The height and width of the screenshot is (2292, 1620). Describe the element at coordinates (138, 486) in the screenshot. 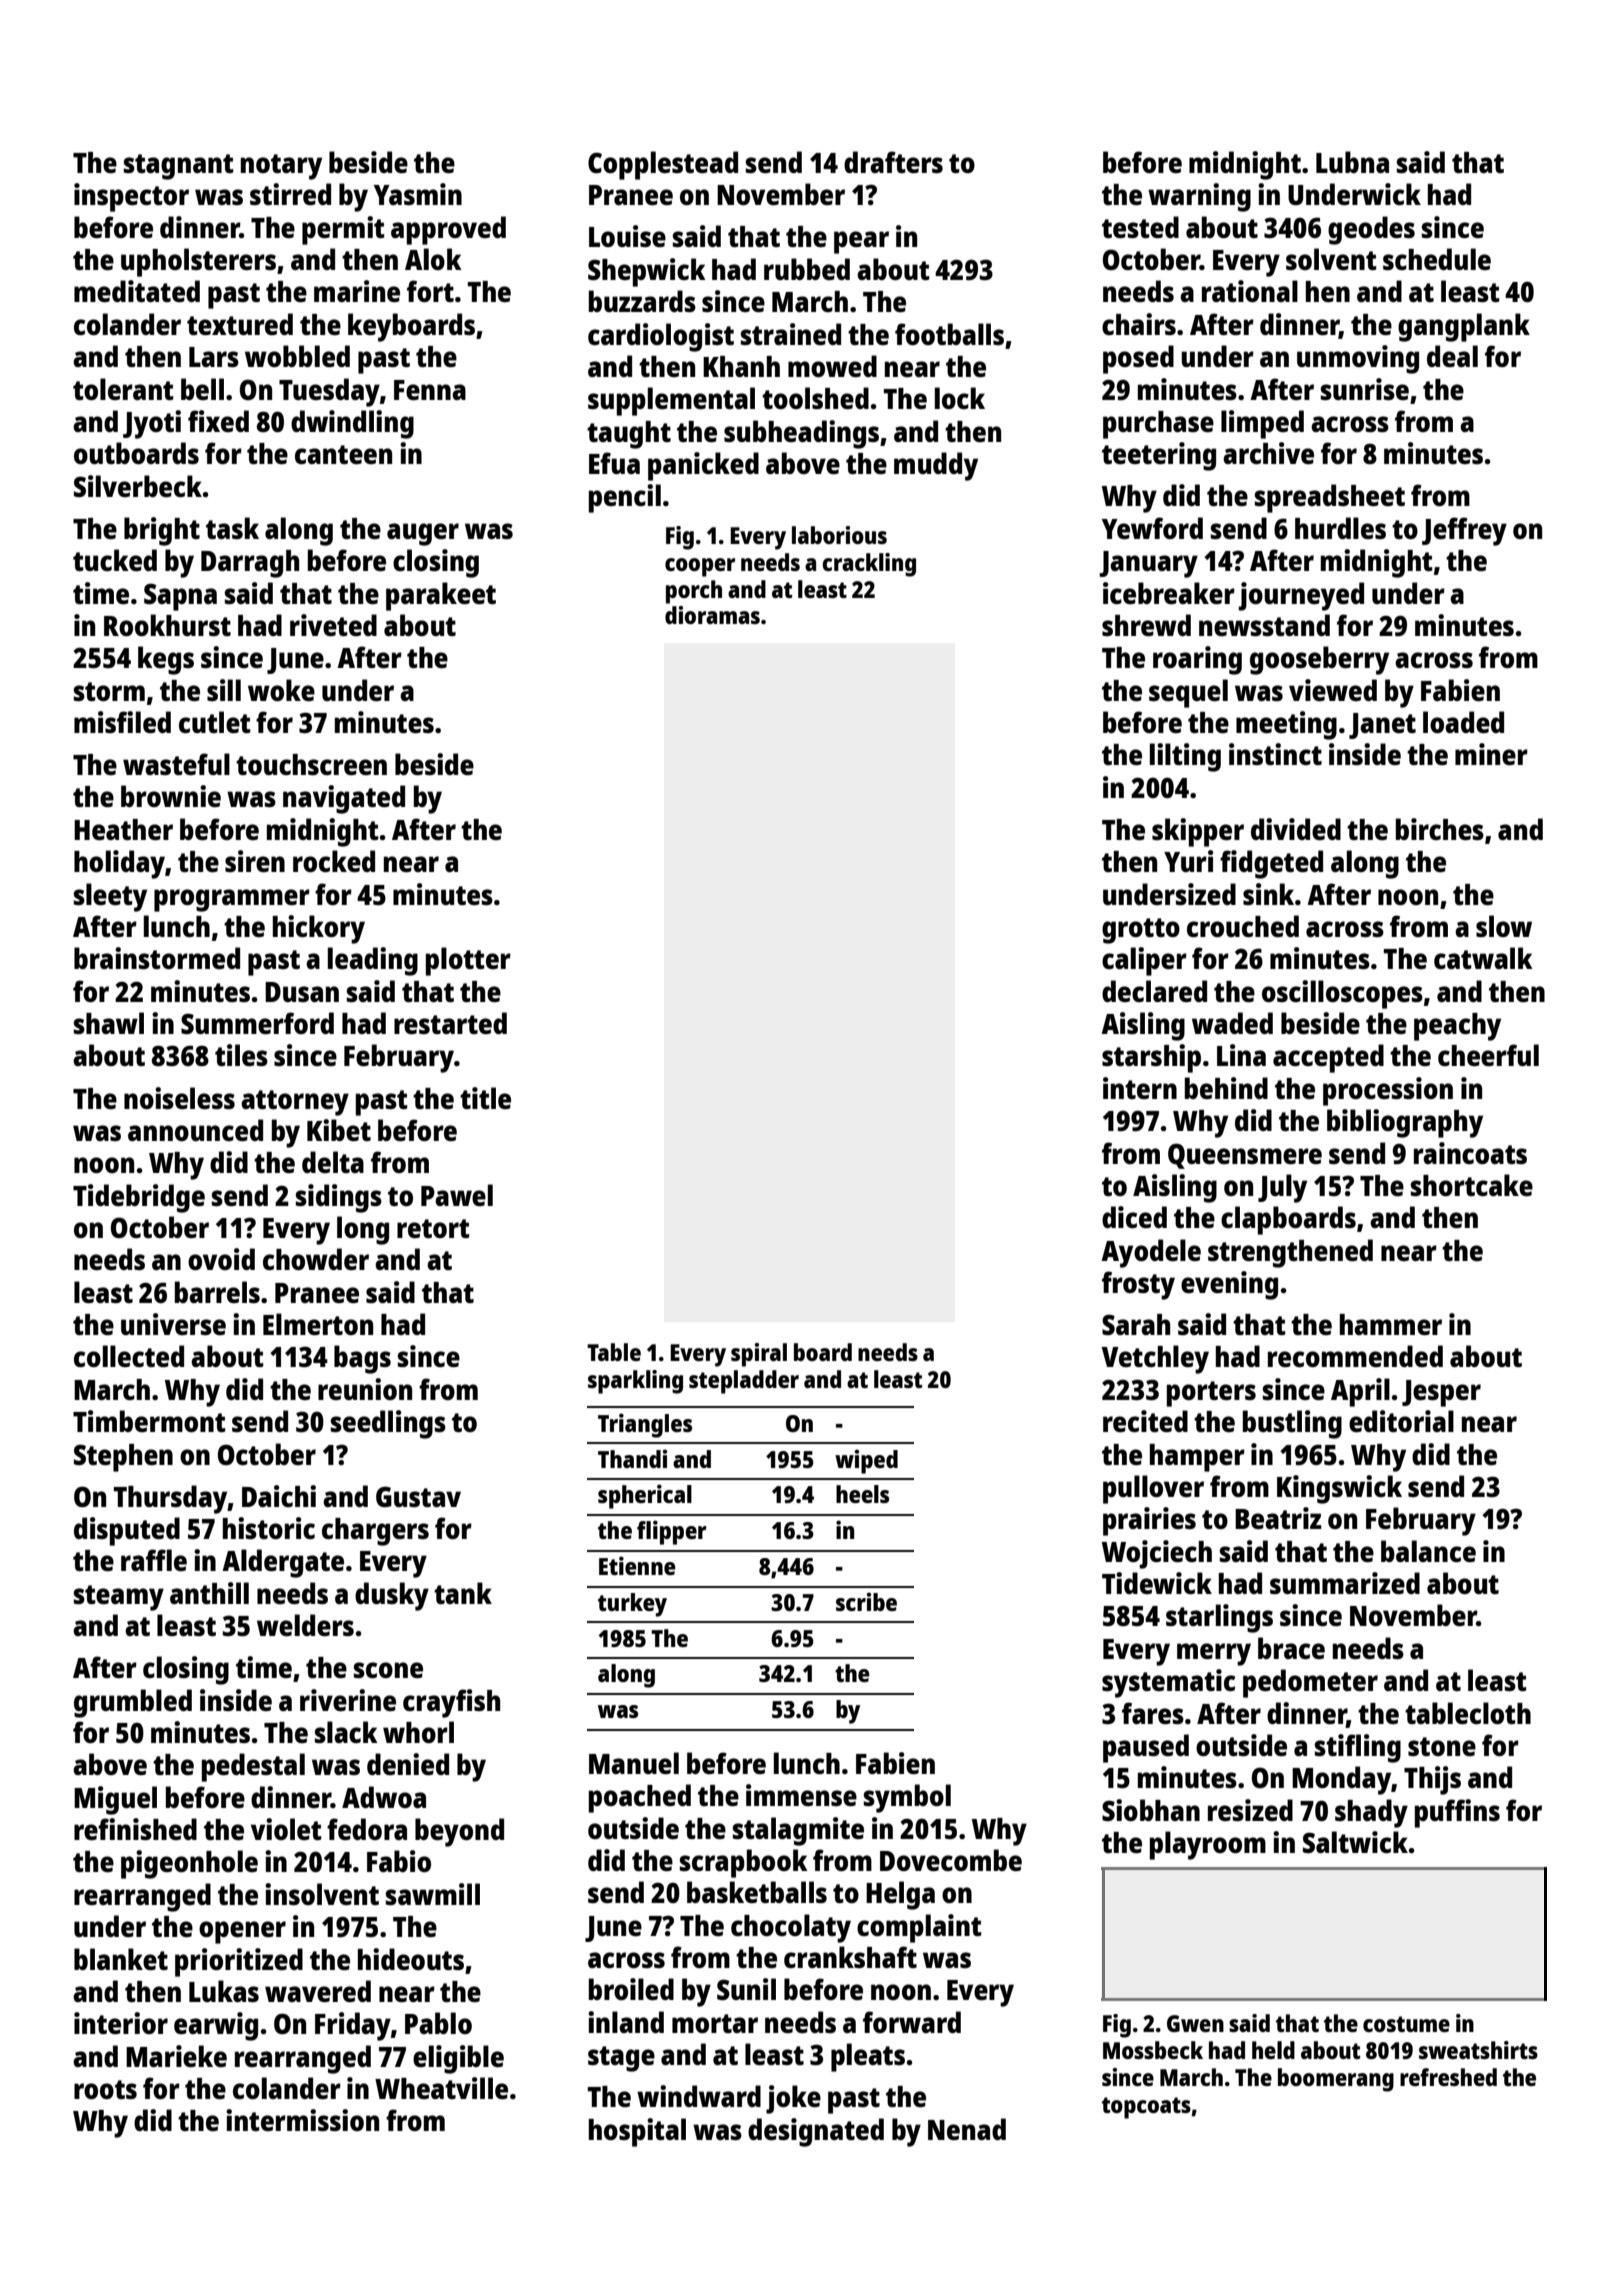

I see `Silverbeck` at that location.
